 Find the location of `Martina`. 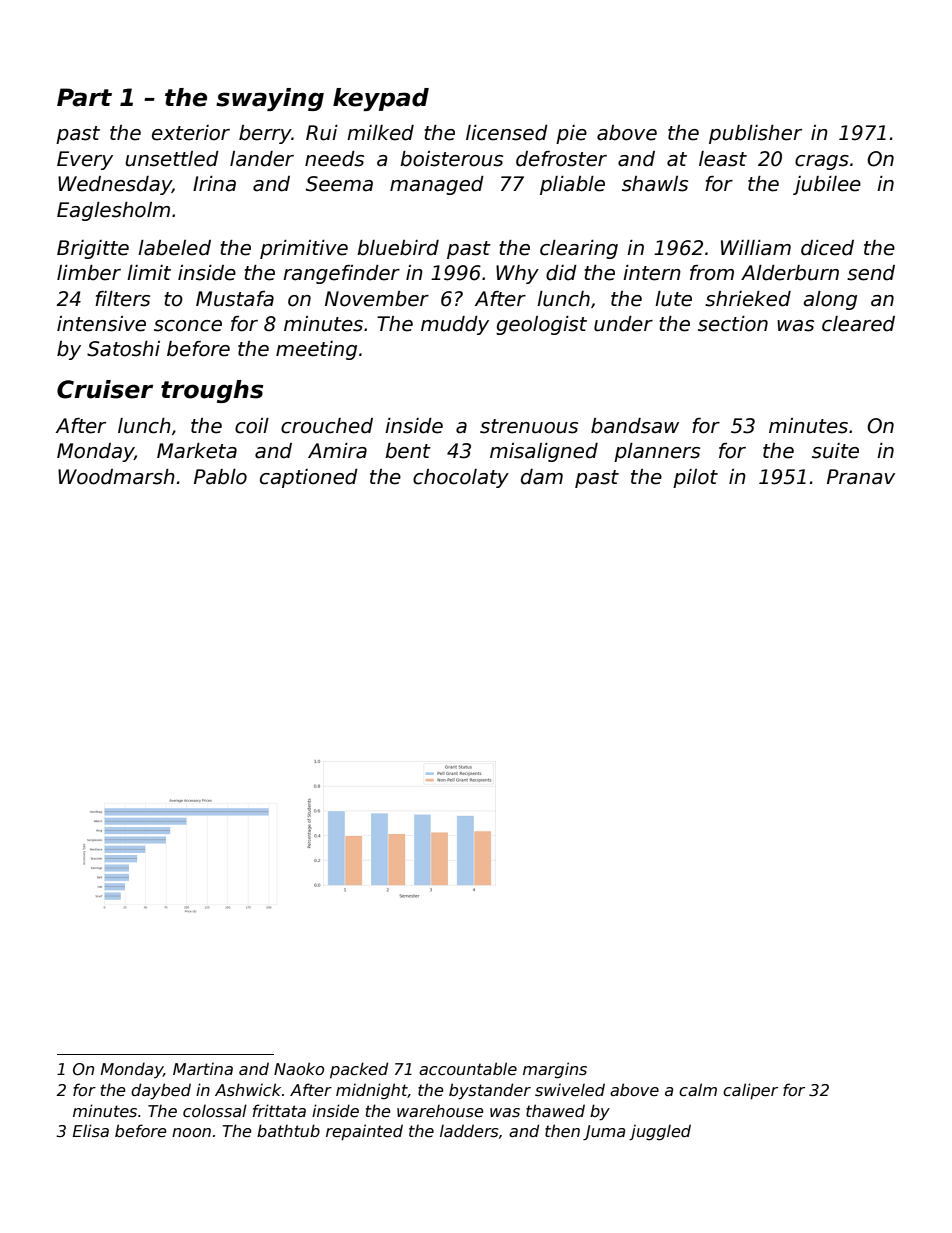

Martina is located at coordinates (203, 1068).
